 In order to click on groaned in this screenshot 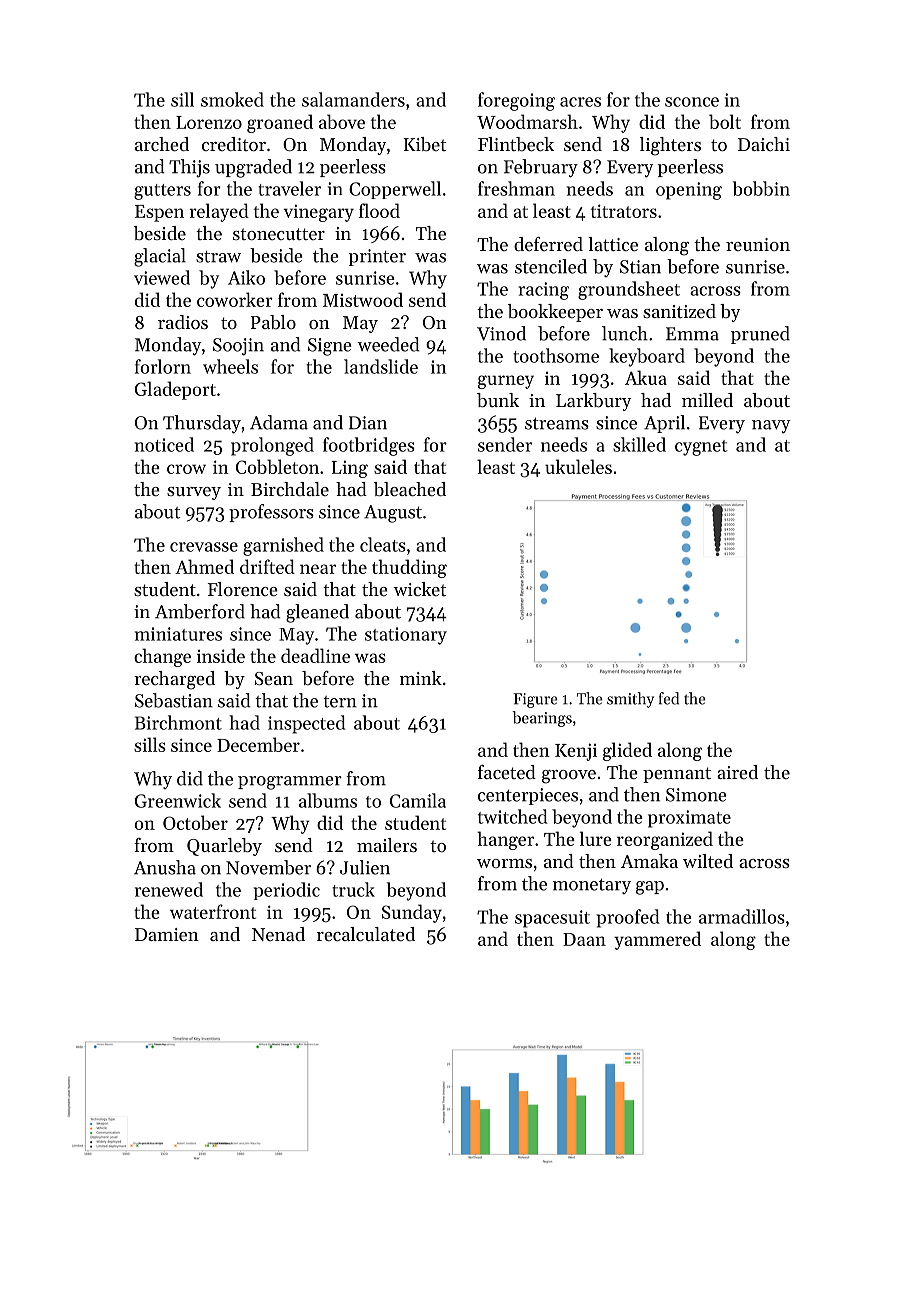, I will do `click(280, 123)`.
